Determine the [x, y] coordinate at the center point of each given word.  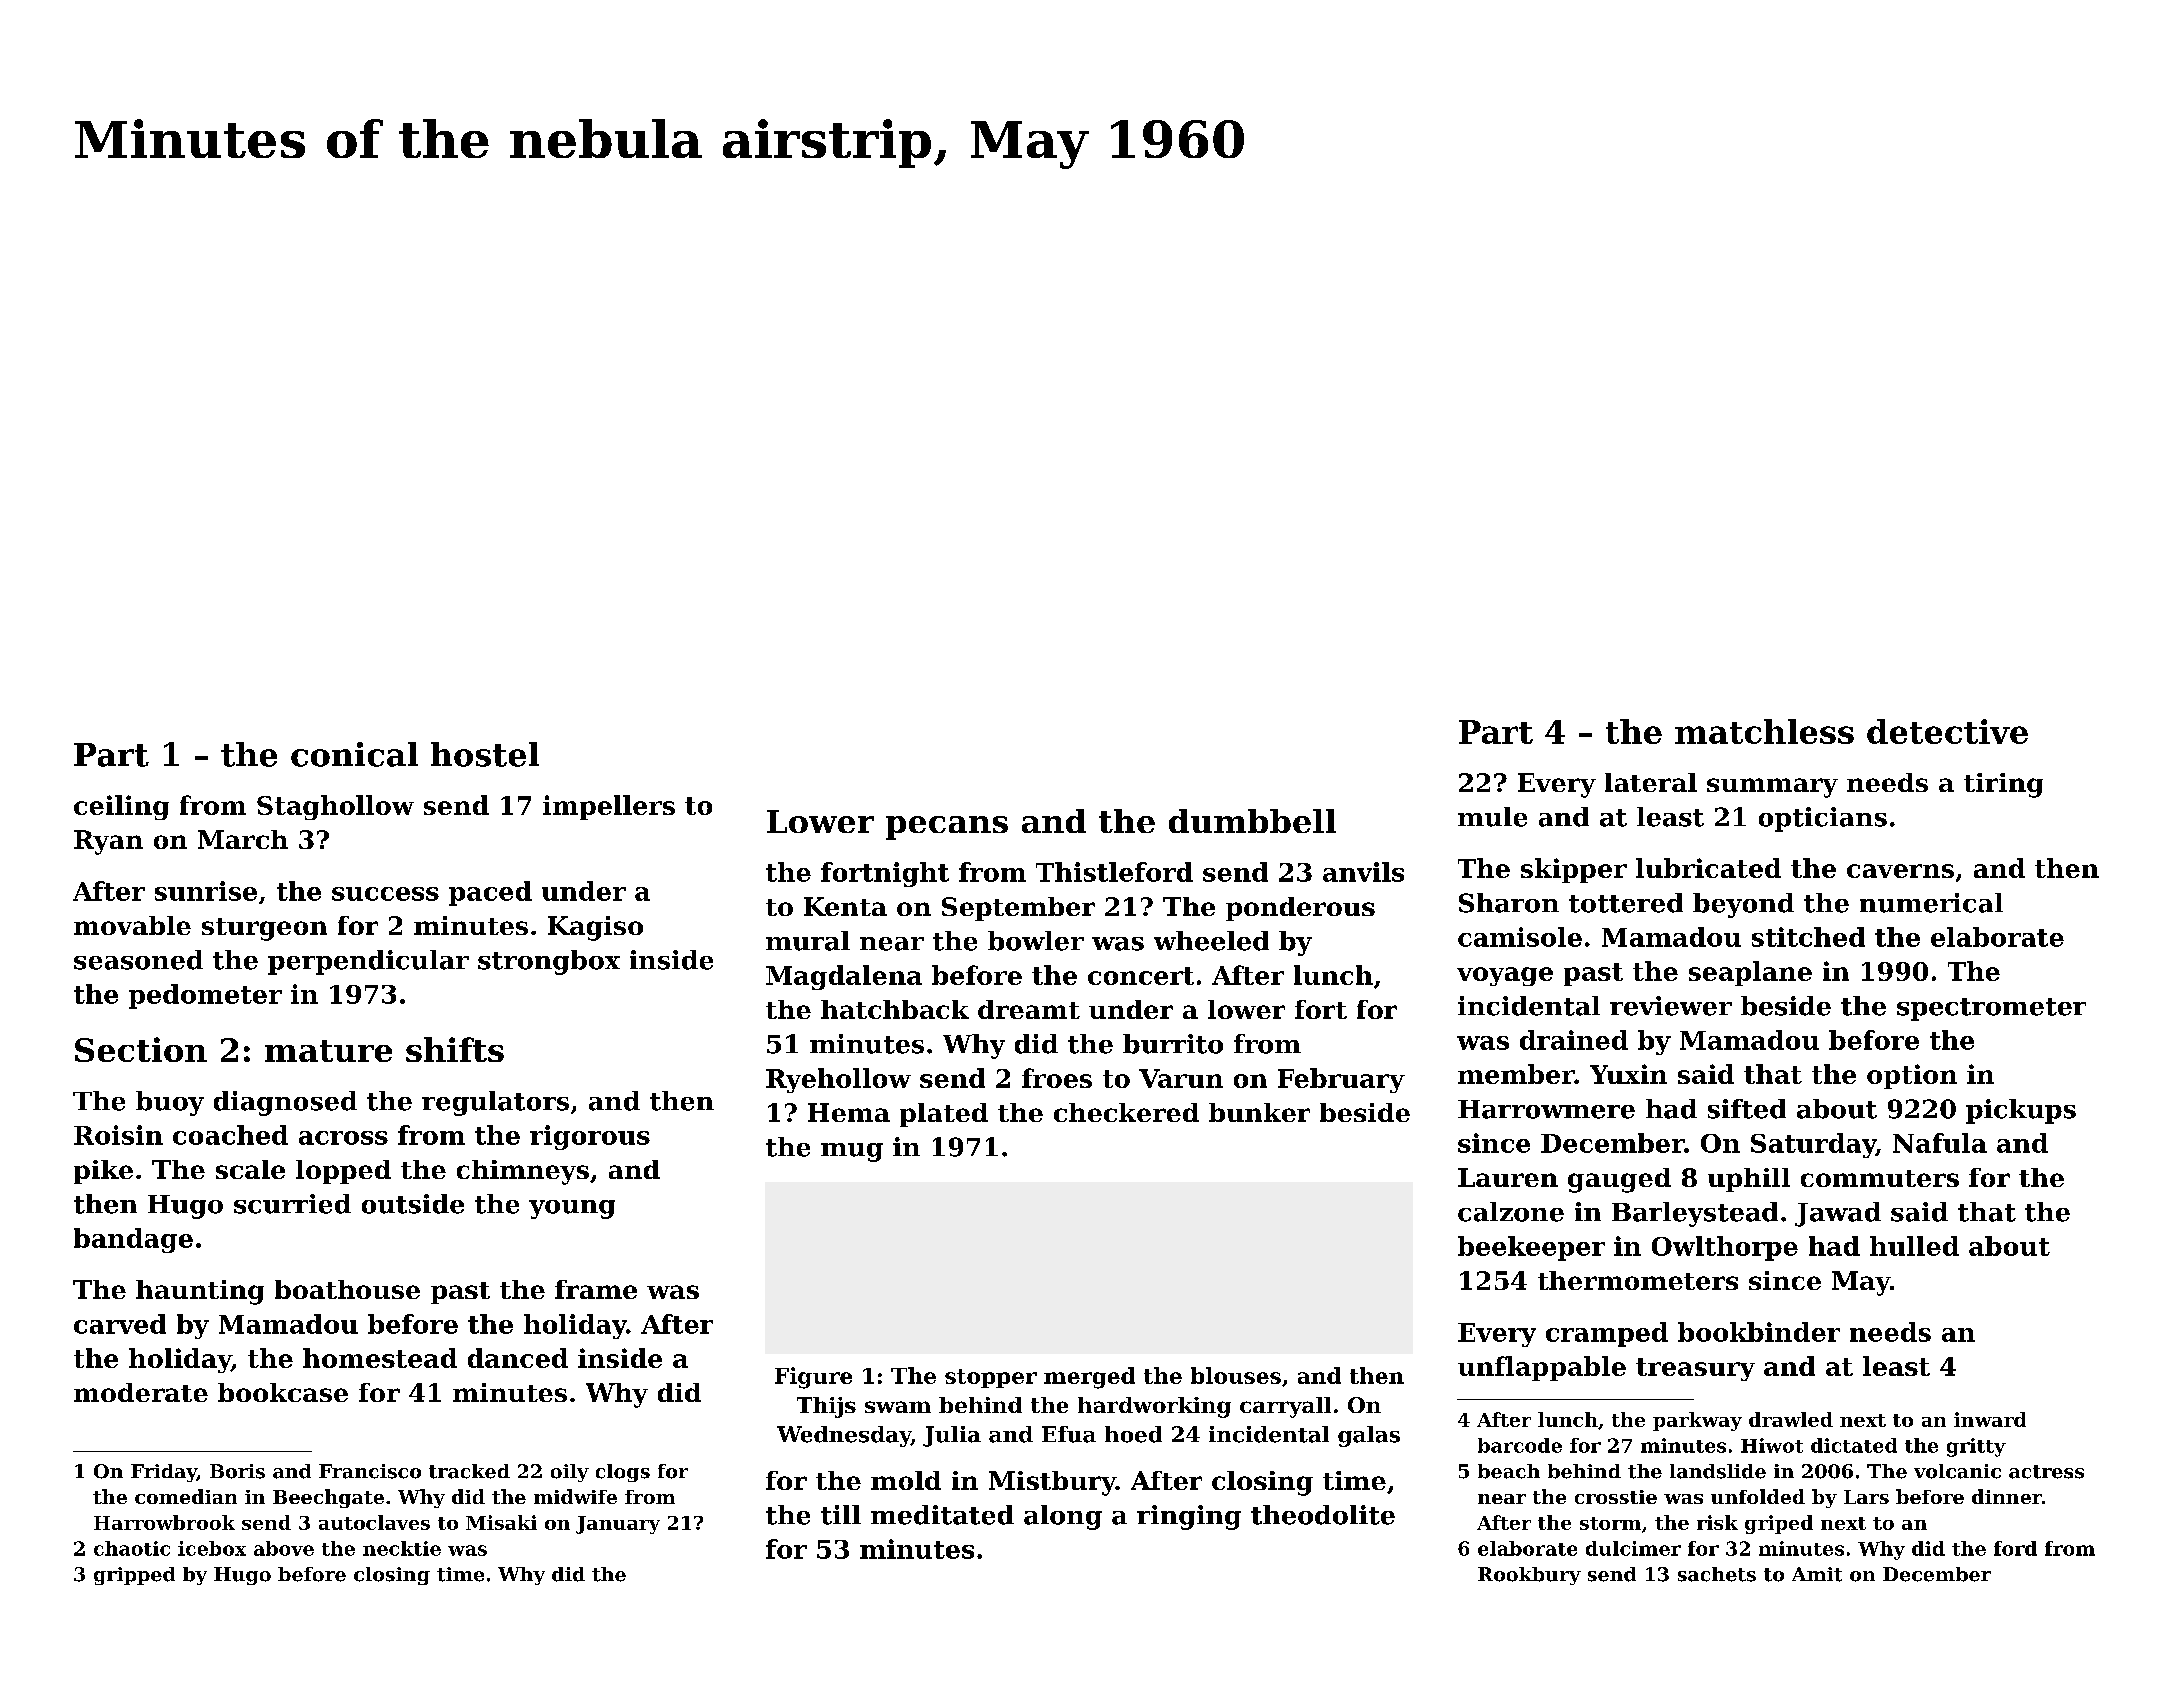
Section [141, 1049]
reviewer [1671, 1006]
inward [1990, 1419]
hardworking [1154, 1407]
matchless [1764, 731]
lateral [1651, 782]
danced [518, 1358]
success [385, 894]
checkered [1126, 1112]
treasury [1695, 1369]
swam [898, 1407]
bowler [1036, 941]
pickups [2021, 1111]
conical [354, 754]
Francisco [370, 1471]
